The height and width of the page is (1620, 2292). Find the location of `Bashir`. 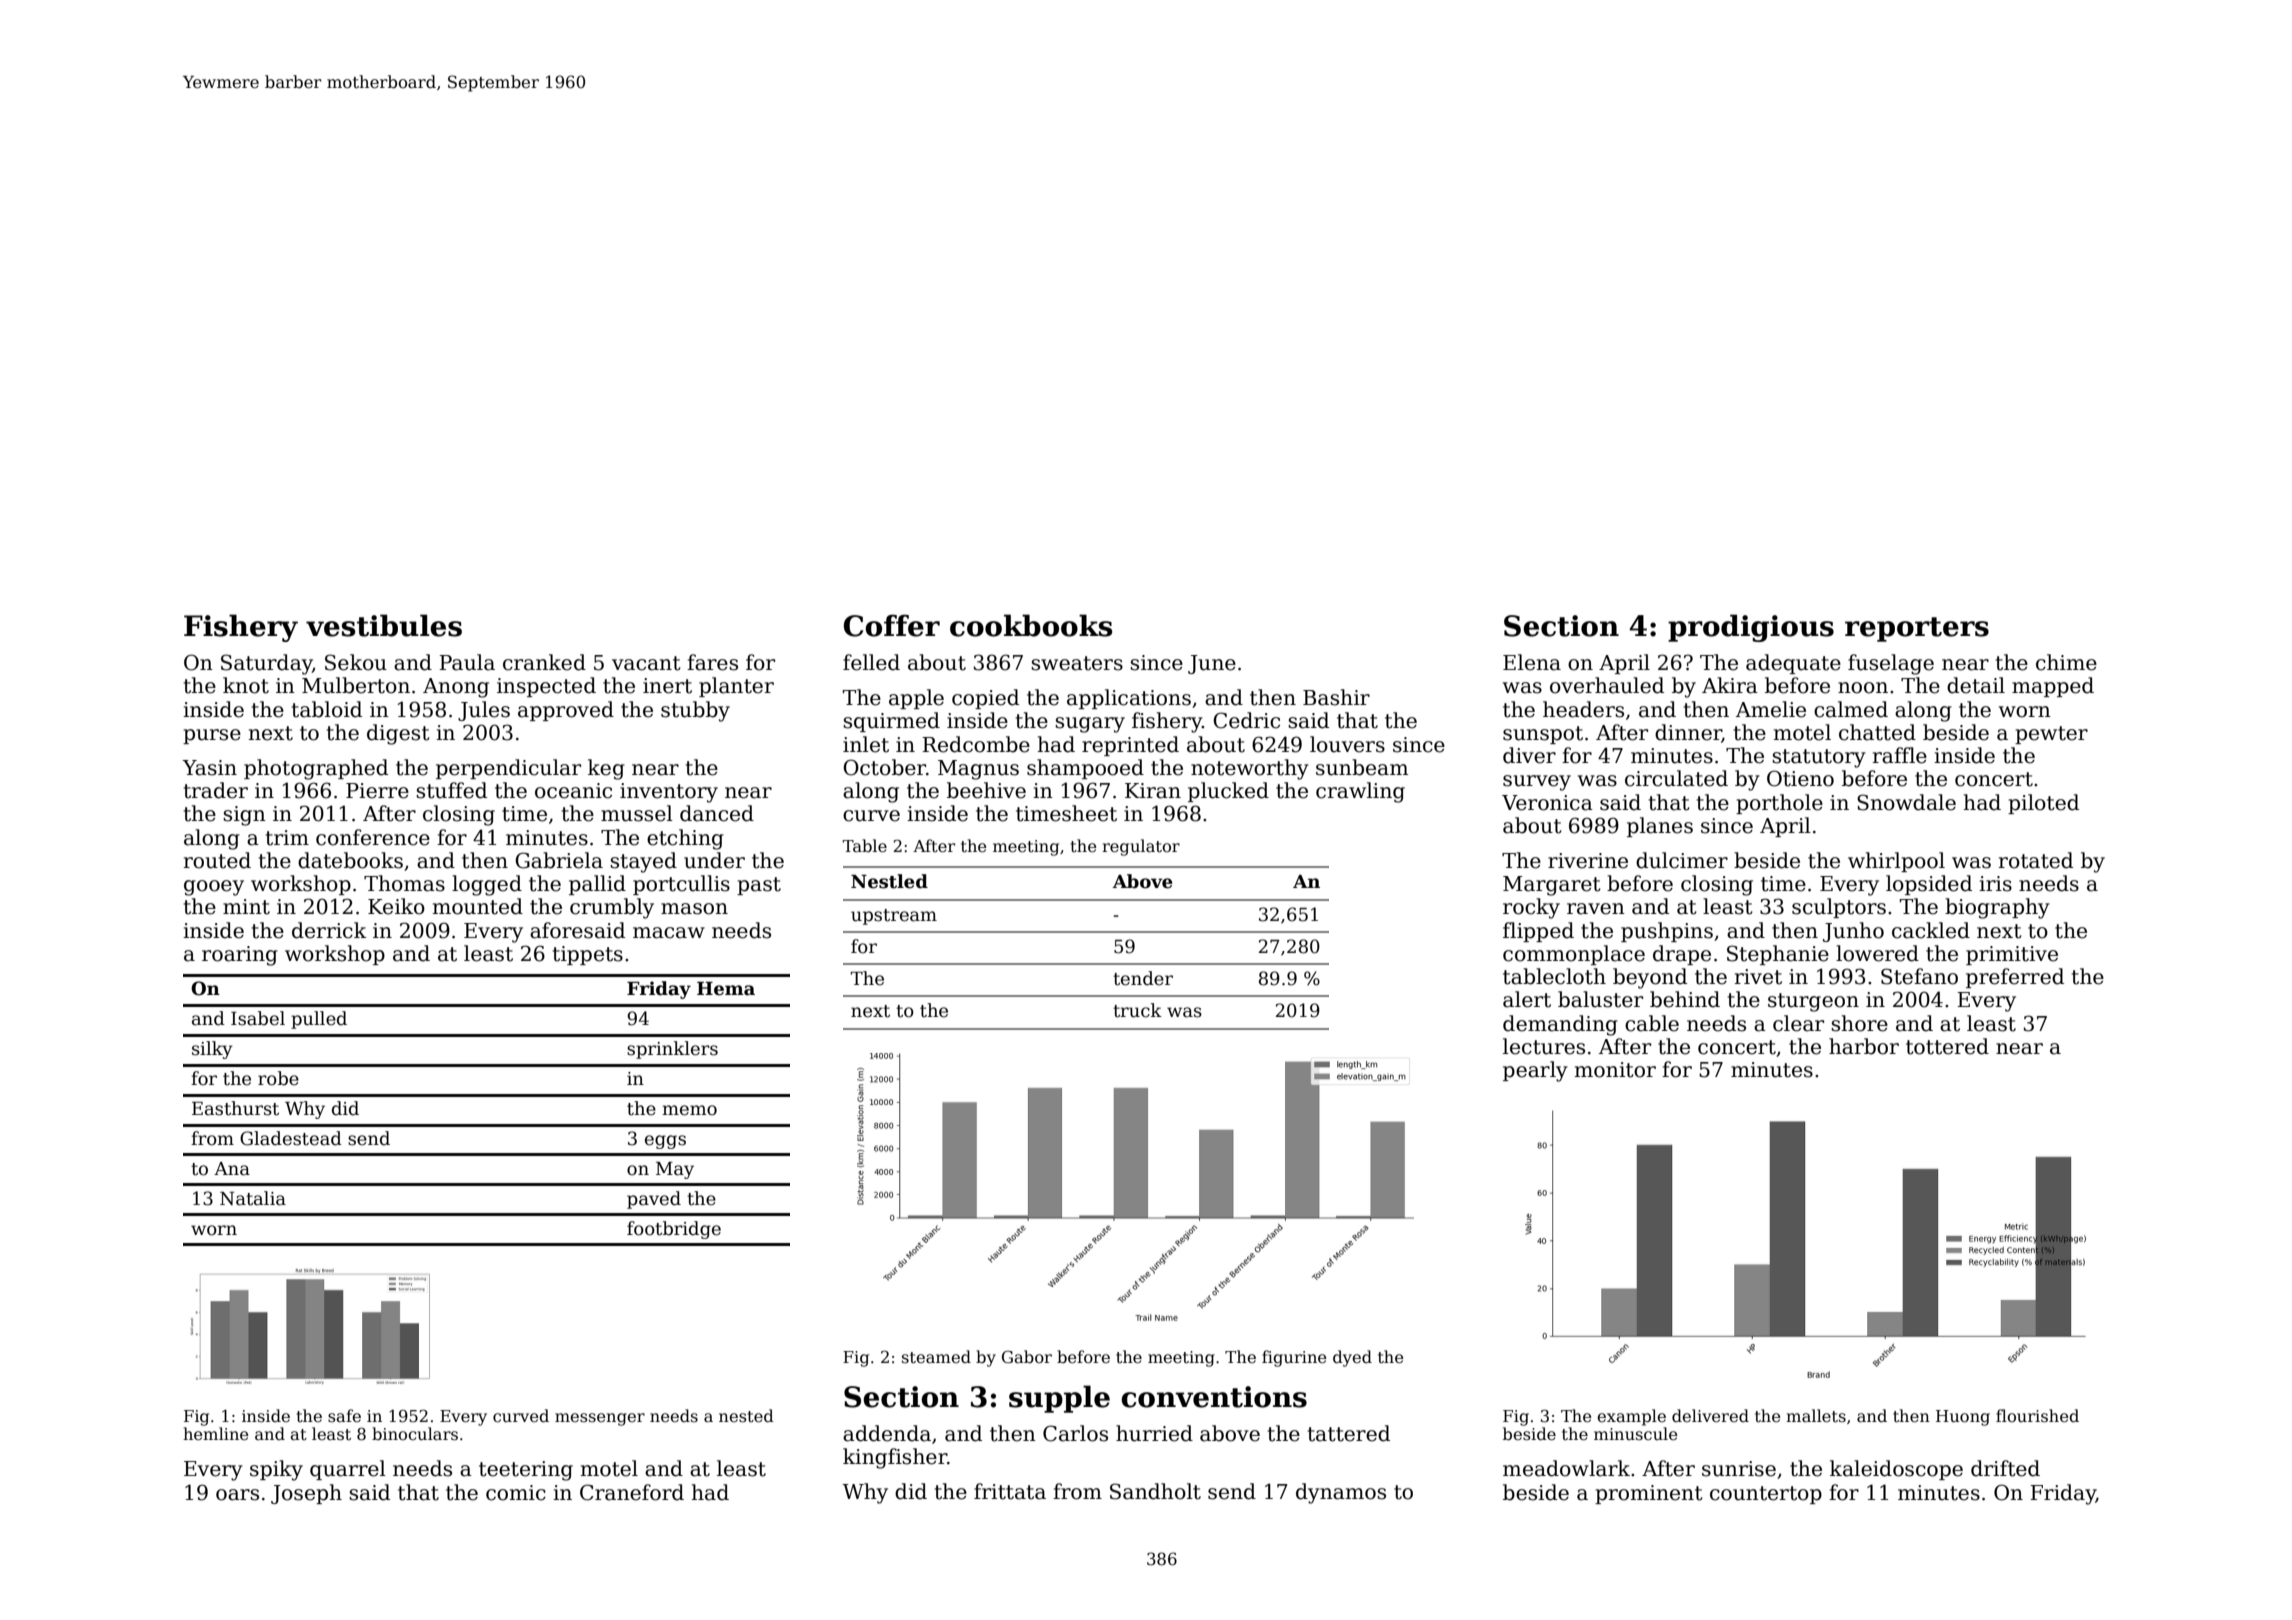

Bashir is located at coordinates (1336, 697).
